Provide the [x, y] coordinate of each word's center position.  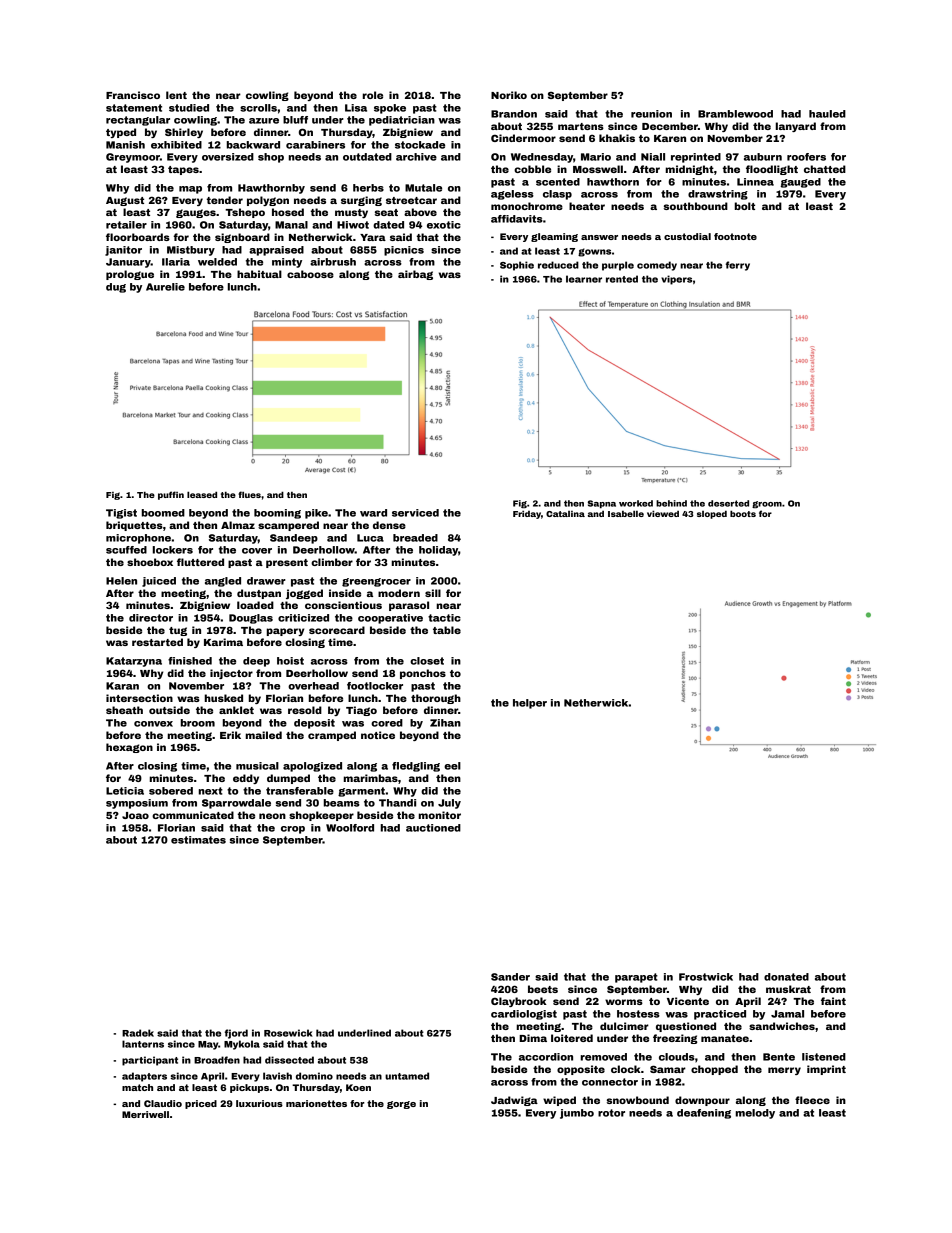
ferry [738, 266]
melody [755, 1114]
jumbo [577, 1114]
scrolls [258, 108]
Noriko [509, 95]
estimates [198, 840]
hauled [827, 114]
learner [584, 279]
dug [116, 288]
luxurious [259, 1103]
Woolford [350, 828]
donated [786, 977]
